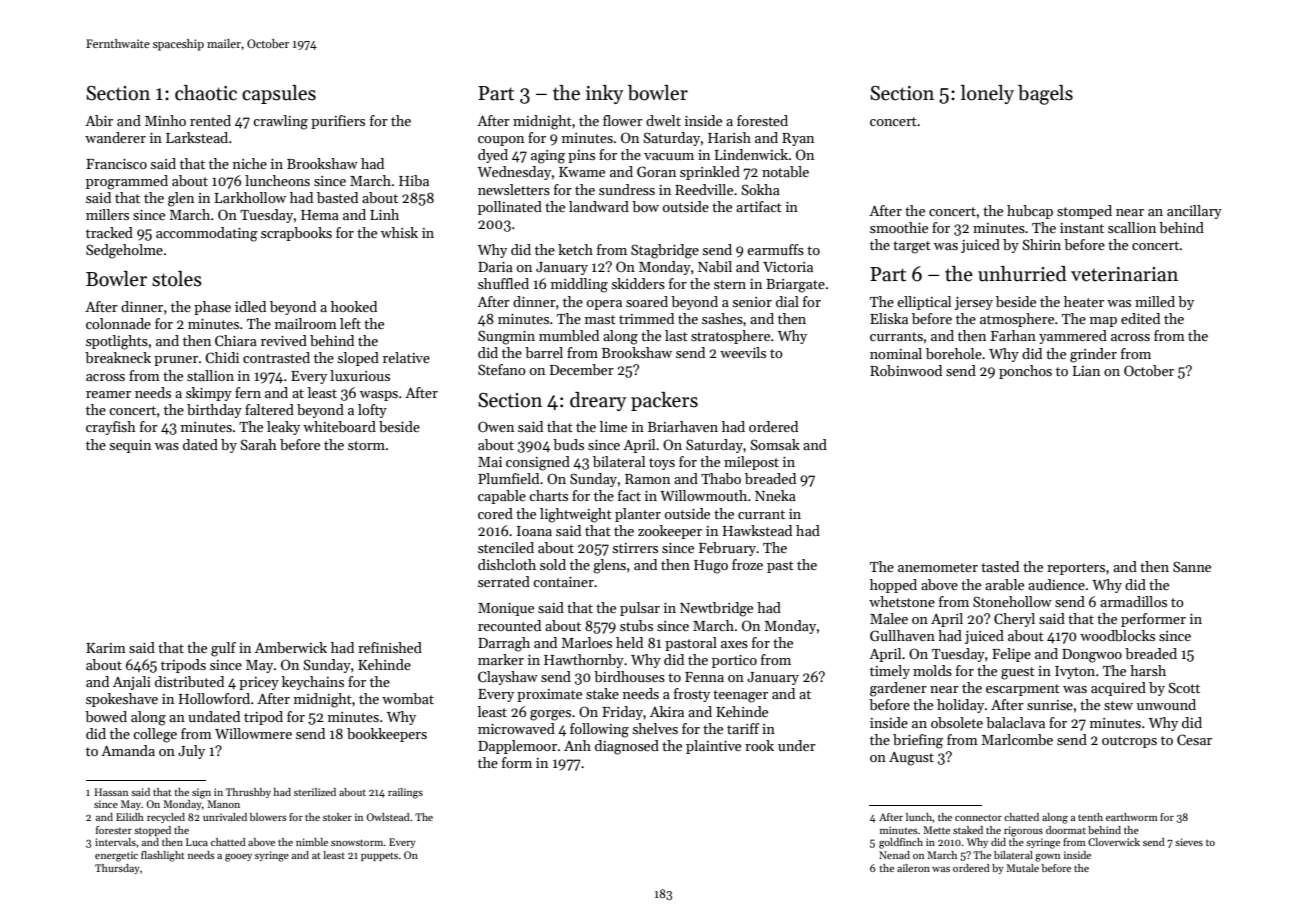  Describe the element at coordinates (655, 728) in the screenshot. I see `shelves` at that location.
